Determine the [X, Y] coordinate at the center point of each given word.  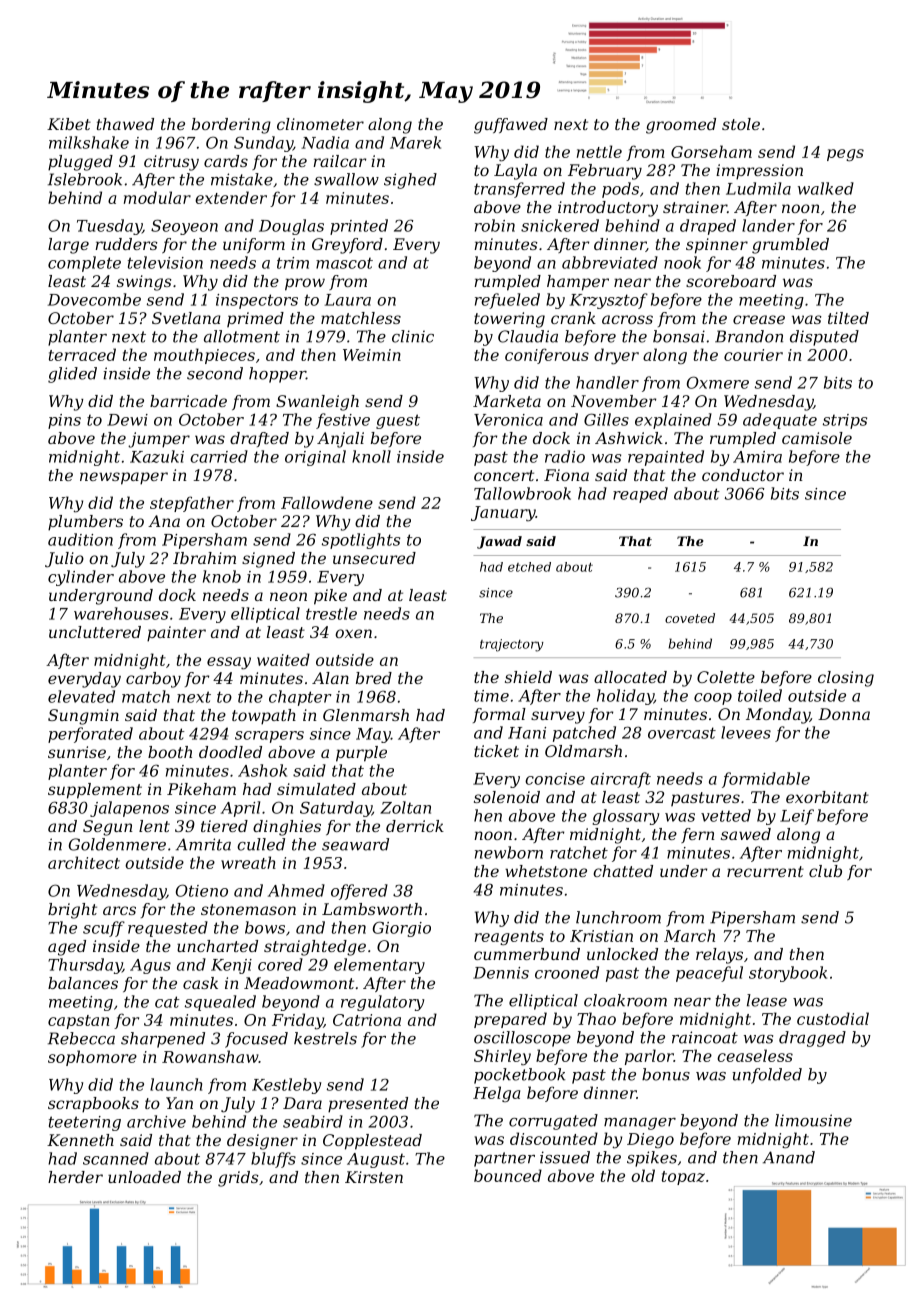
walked [826, 188]
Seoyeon [184, 227]
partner [504, 1159]
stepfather [192, 504]
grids [238, 1179]
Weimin [372, 355]
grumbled [790, 246]
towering [509, 320]
